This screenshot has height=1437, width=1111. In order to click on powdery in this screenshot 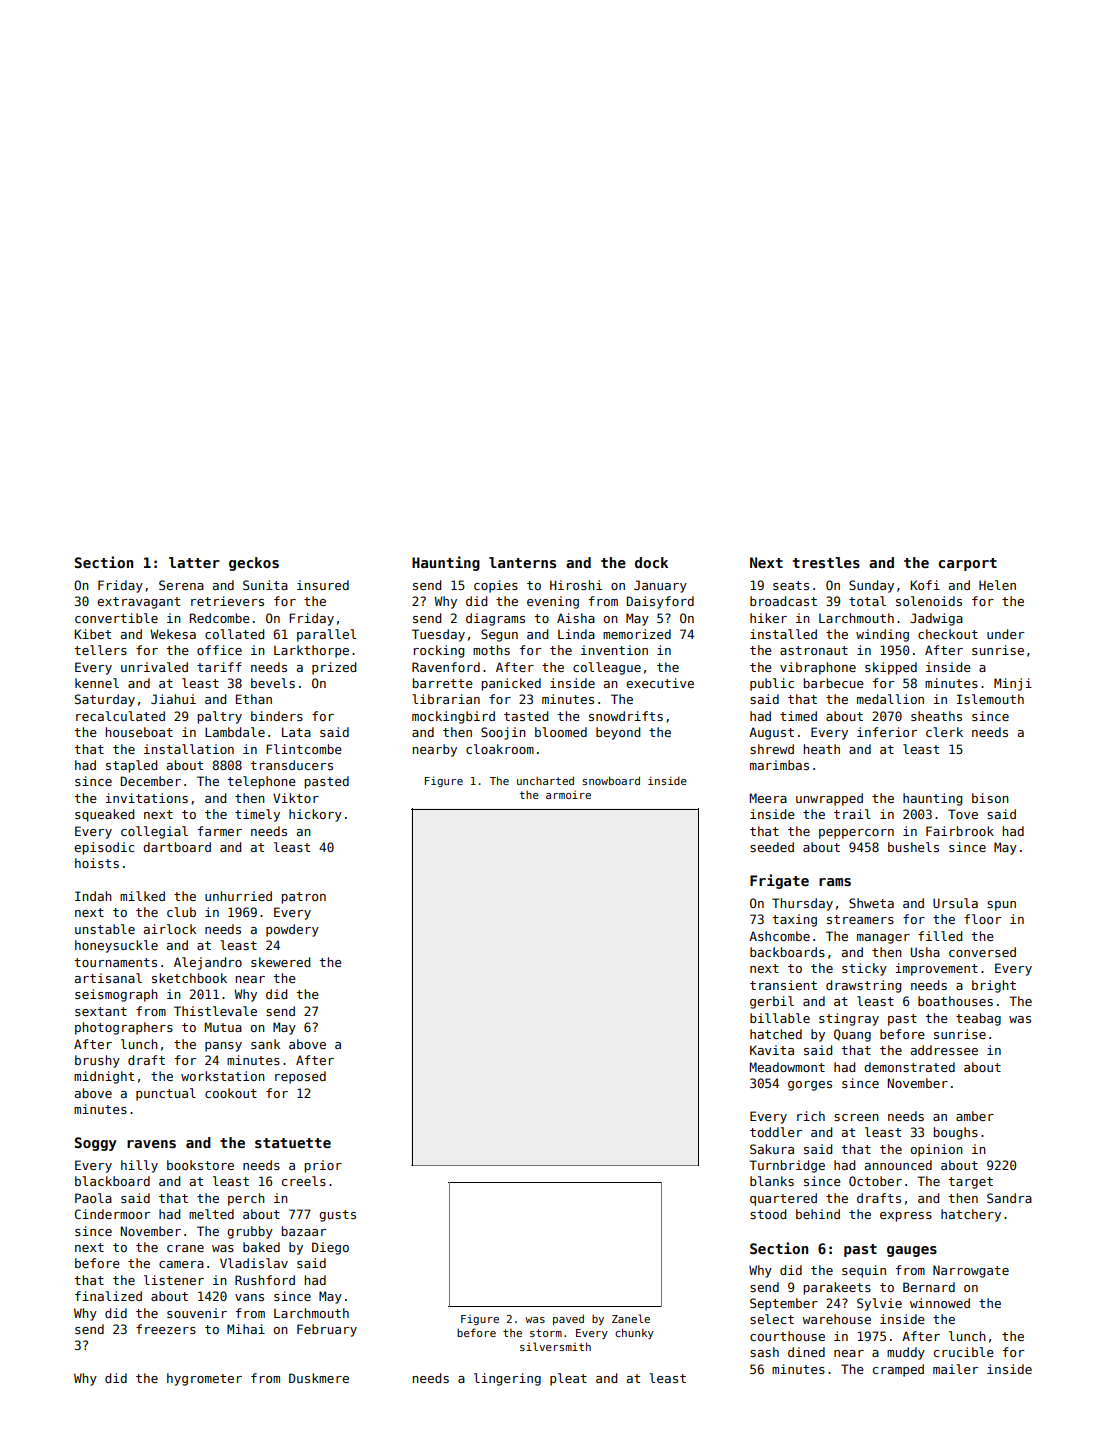, I will do `click(292, 930)`.
